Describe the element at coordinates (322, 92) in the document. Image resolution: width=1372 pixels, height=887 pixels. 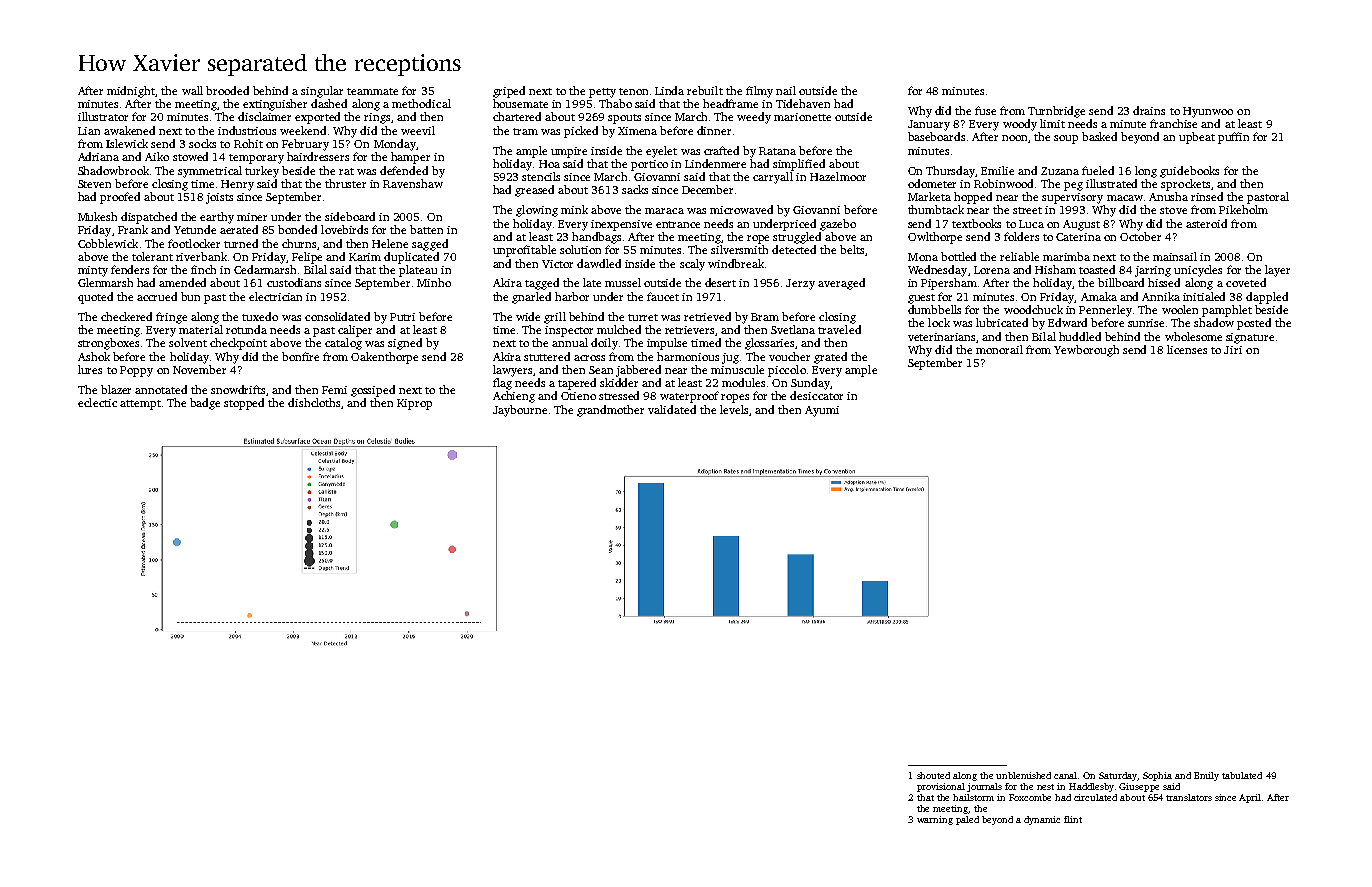
I see `singular` at that location.
